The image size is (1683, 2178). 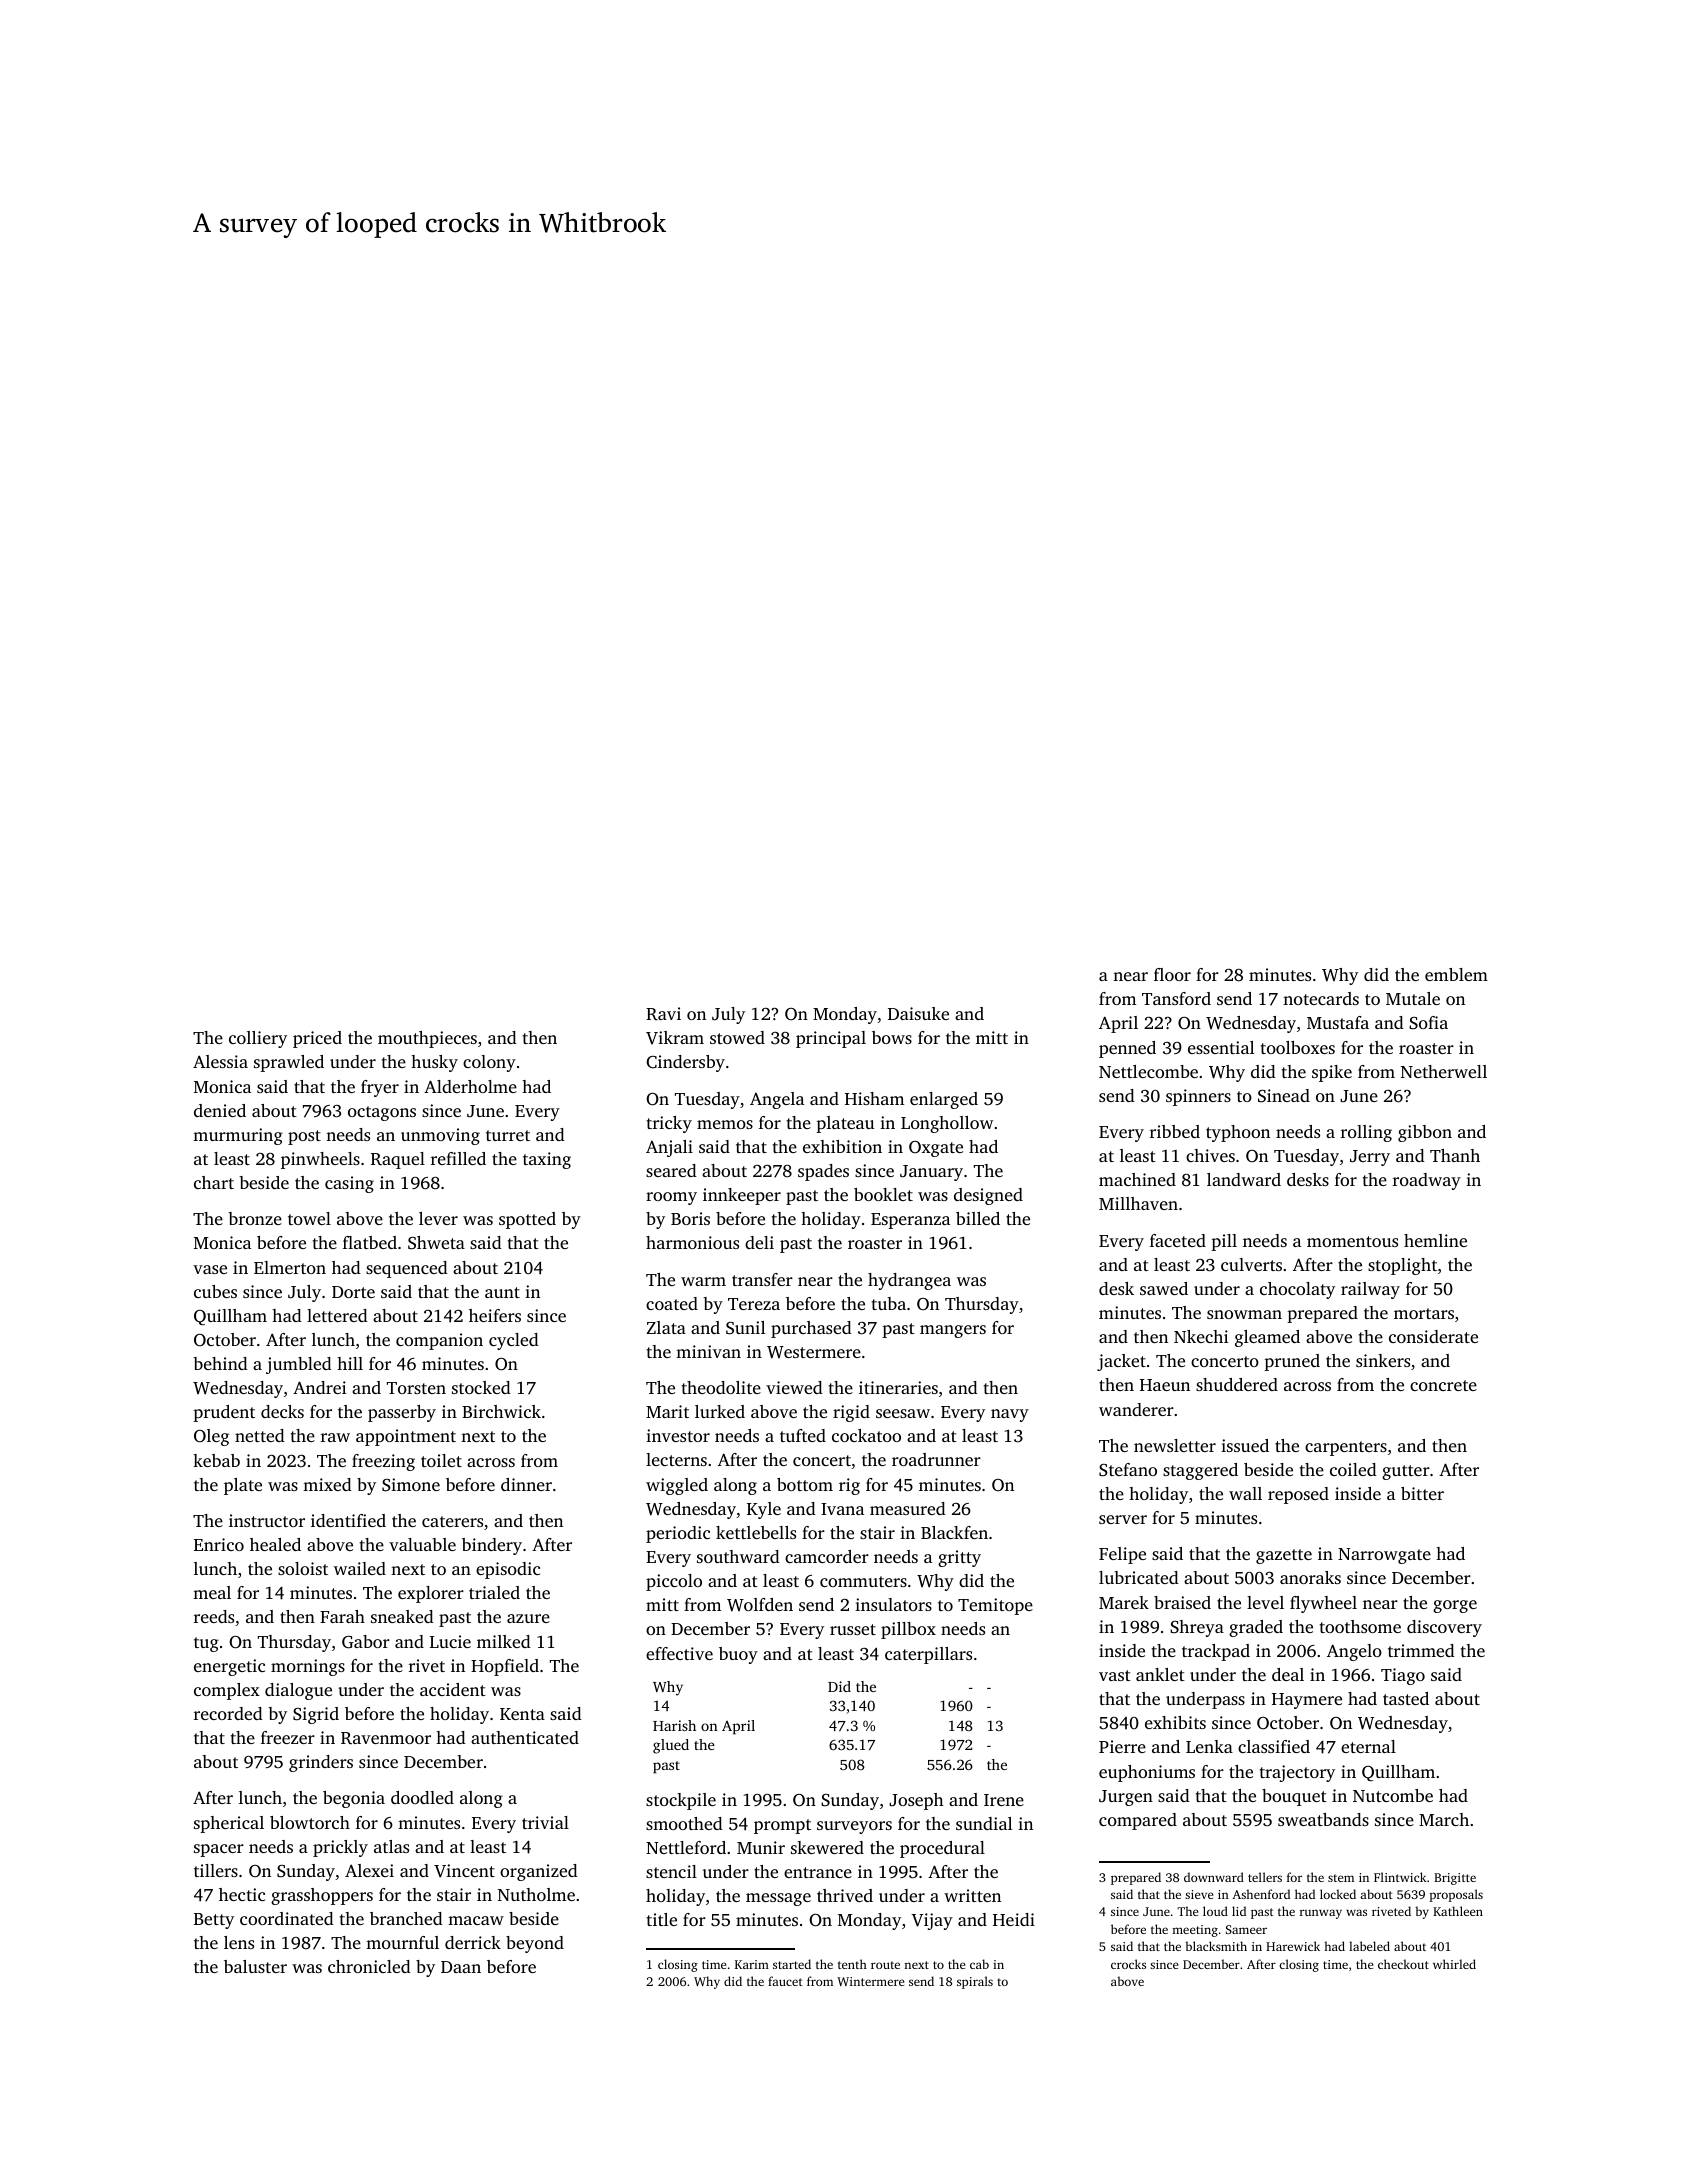 What do you see at coordinates (708, 1351) in the screenshot?
I see `minivan` at bounding box center [708, 1351].
